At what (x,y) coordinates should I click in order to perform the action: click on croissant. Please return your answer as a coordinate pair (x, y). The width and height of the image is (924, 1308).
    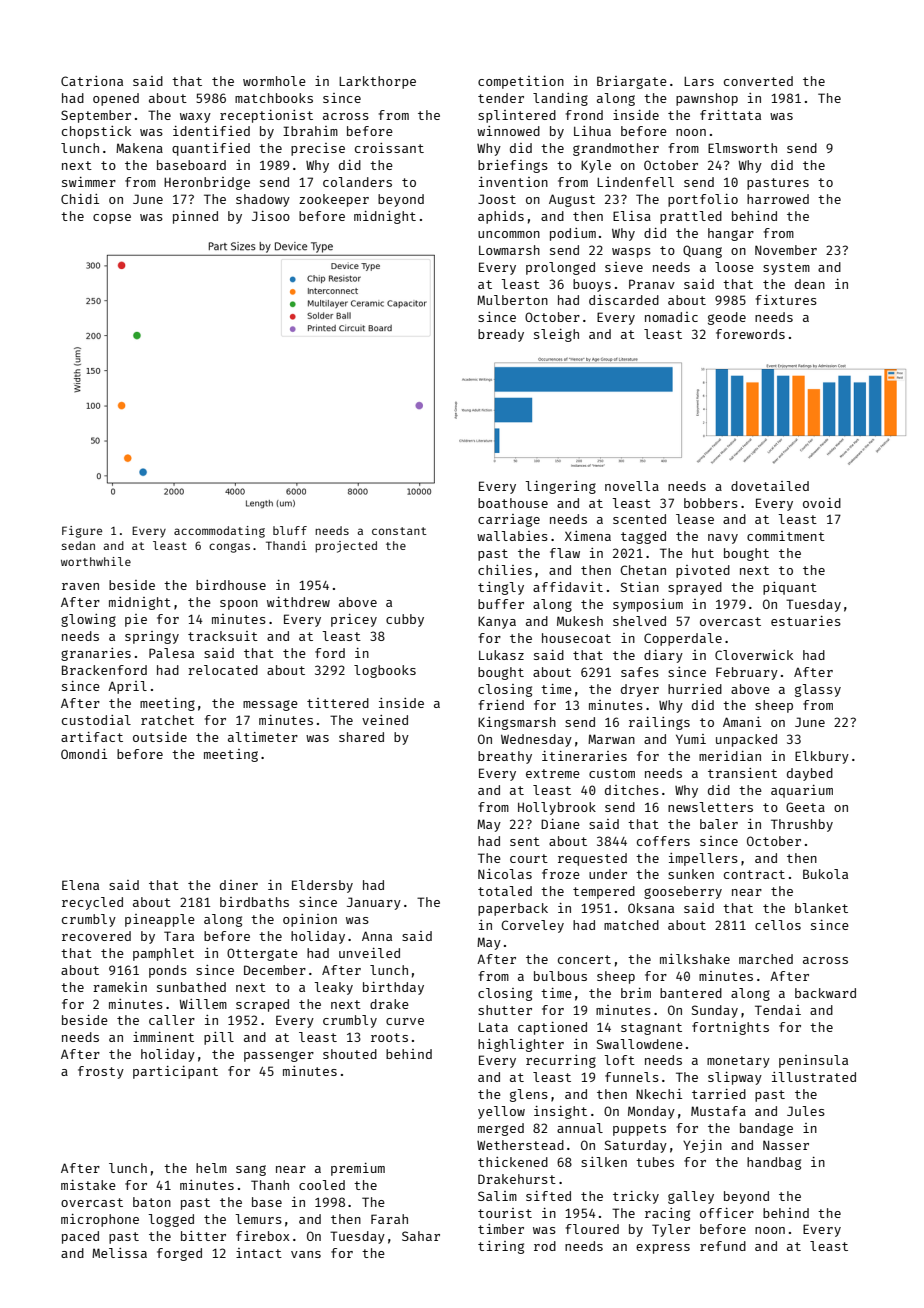
    Looking at the image, I should click on (389, 148).
